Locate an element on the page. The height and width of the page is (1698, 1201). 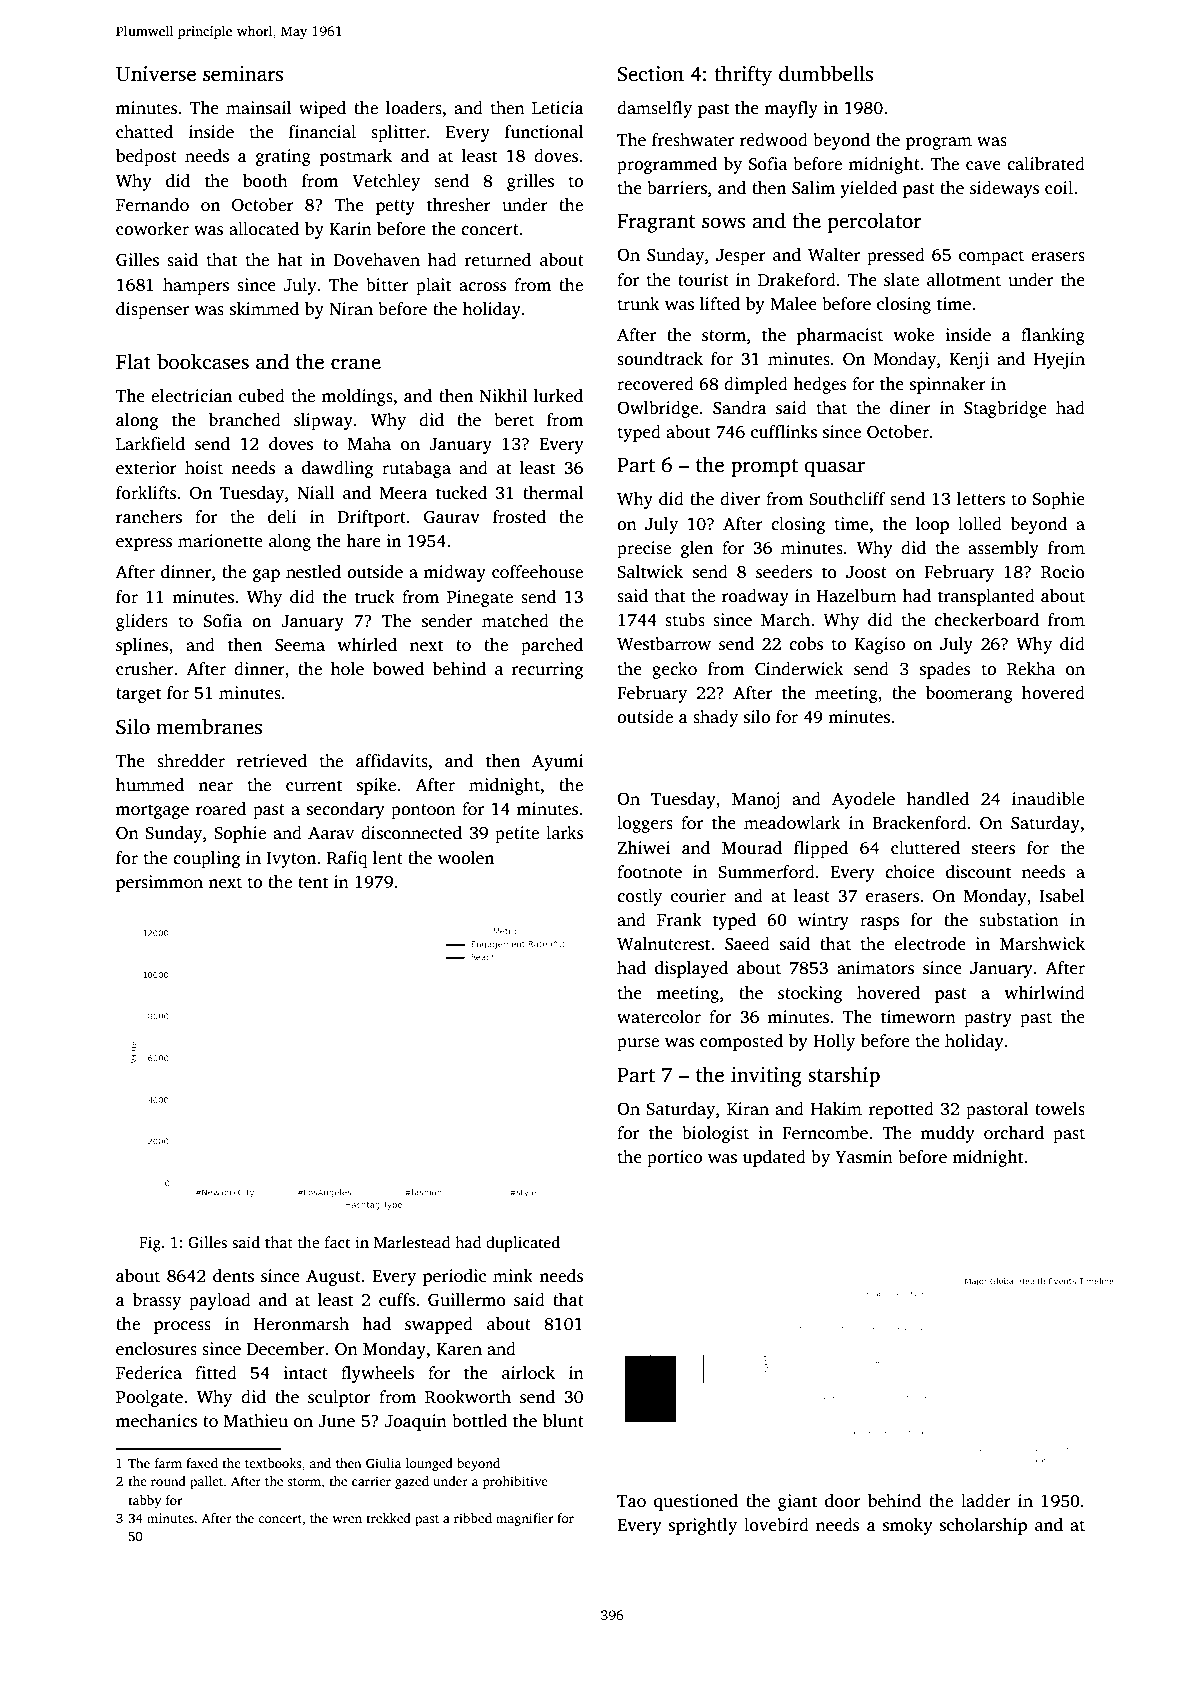
bottled is located at coordinates (479, 1421).
